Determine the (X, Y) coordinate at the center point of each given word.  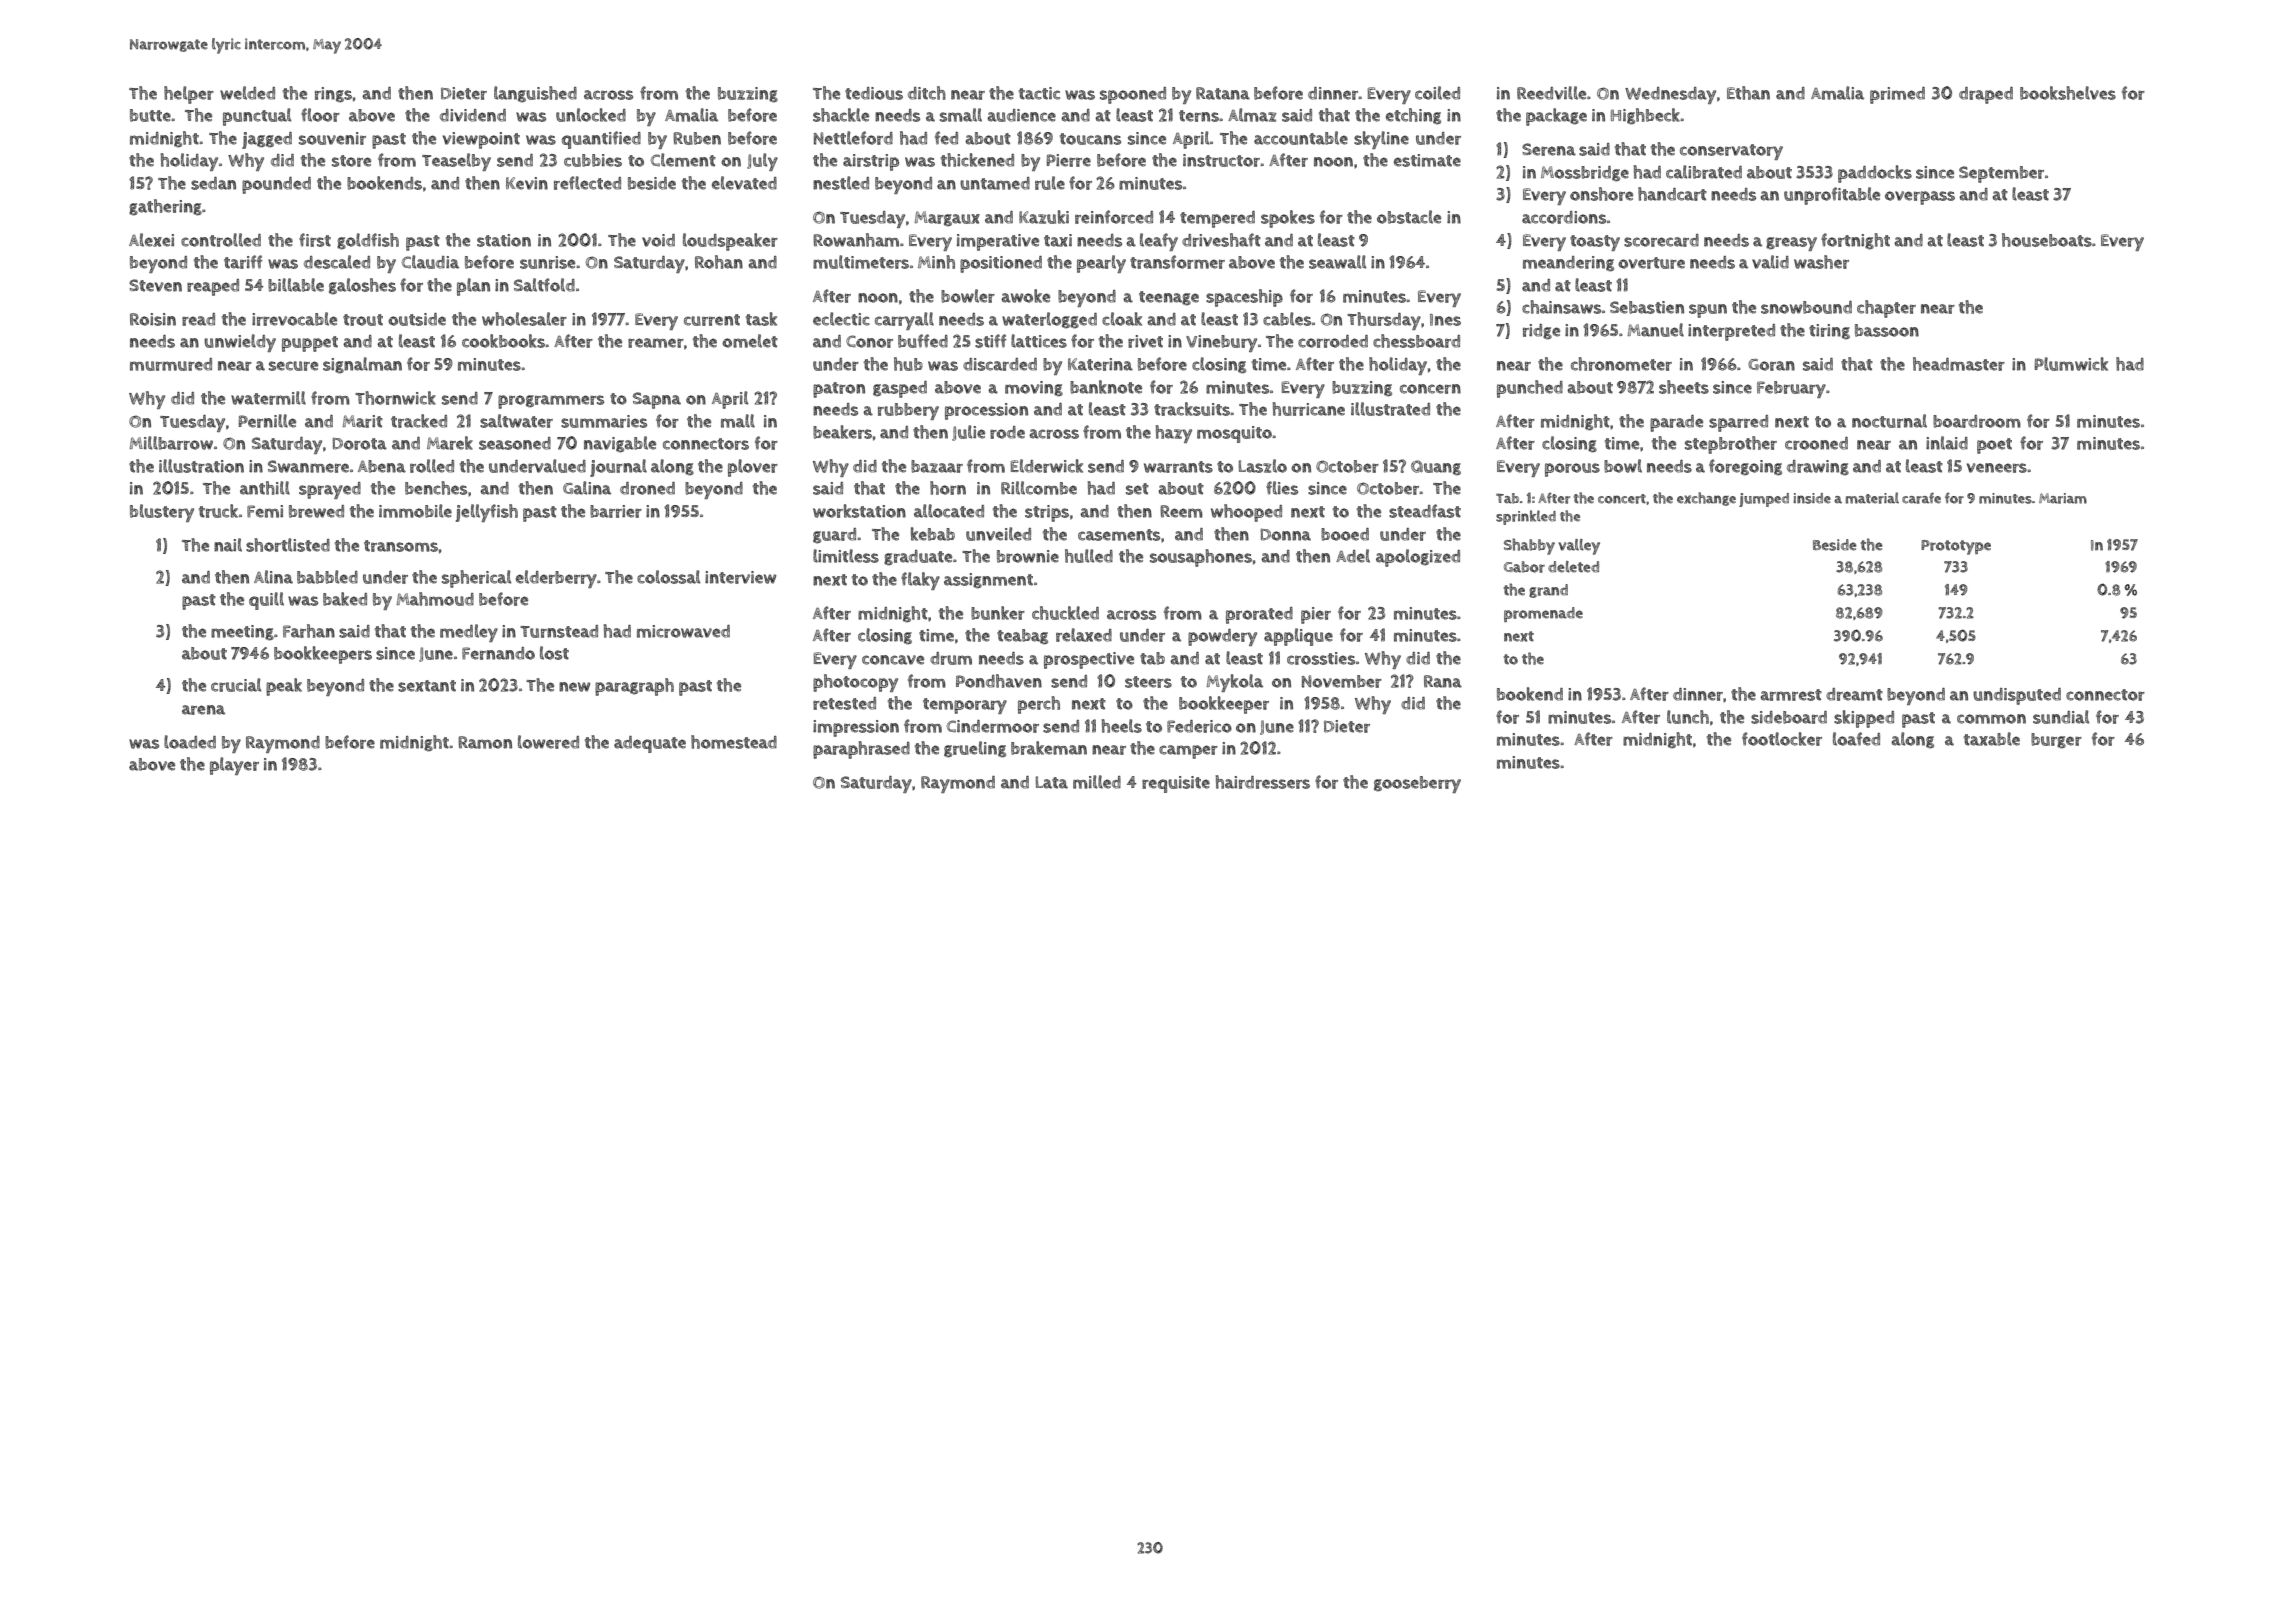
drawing (1818, 467)
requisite (1176, 784)
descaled (337, 262)
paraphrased (861, 750)
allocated (949, 511)
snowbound (1806, 307)
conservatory (1731, 152)
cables (1287, 319)
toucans (1090, 139)
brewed (316, 511)
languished (535, 94)
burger (2056, 740)
